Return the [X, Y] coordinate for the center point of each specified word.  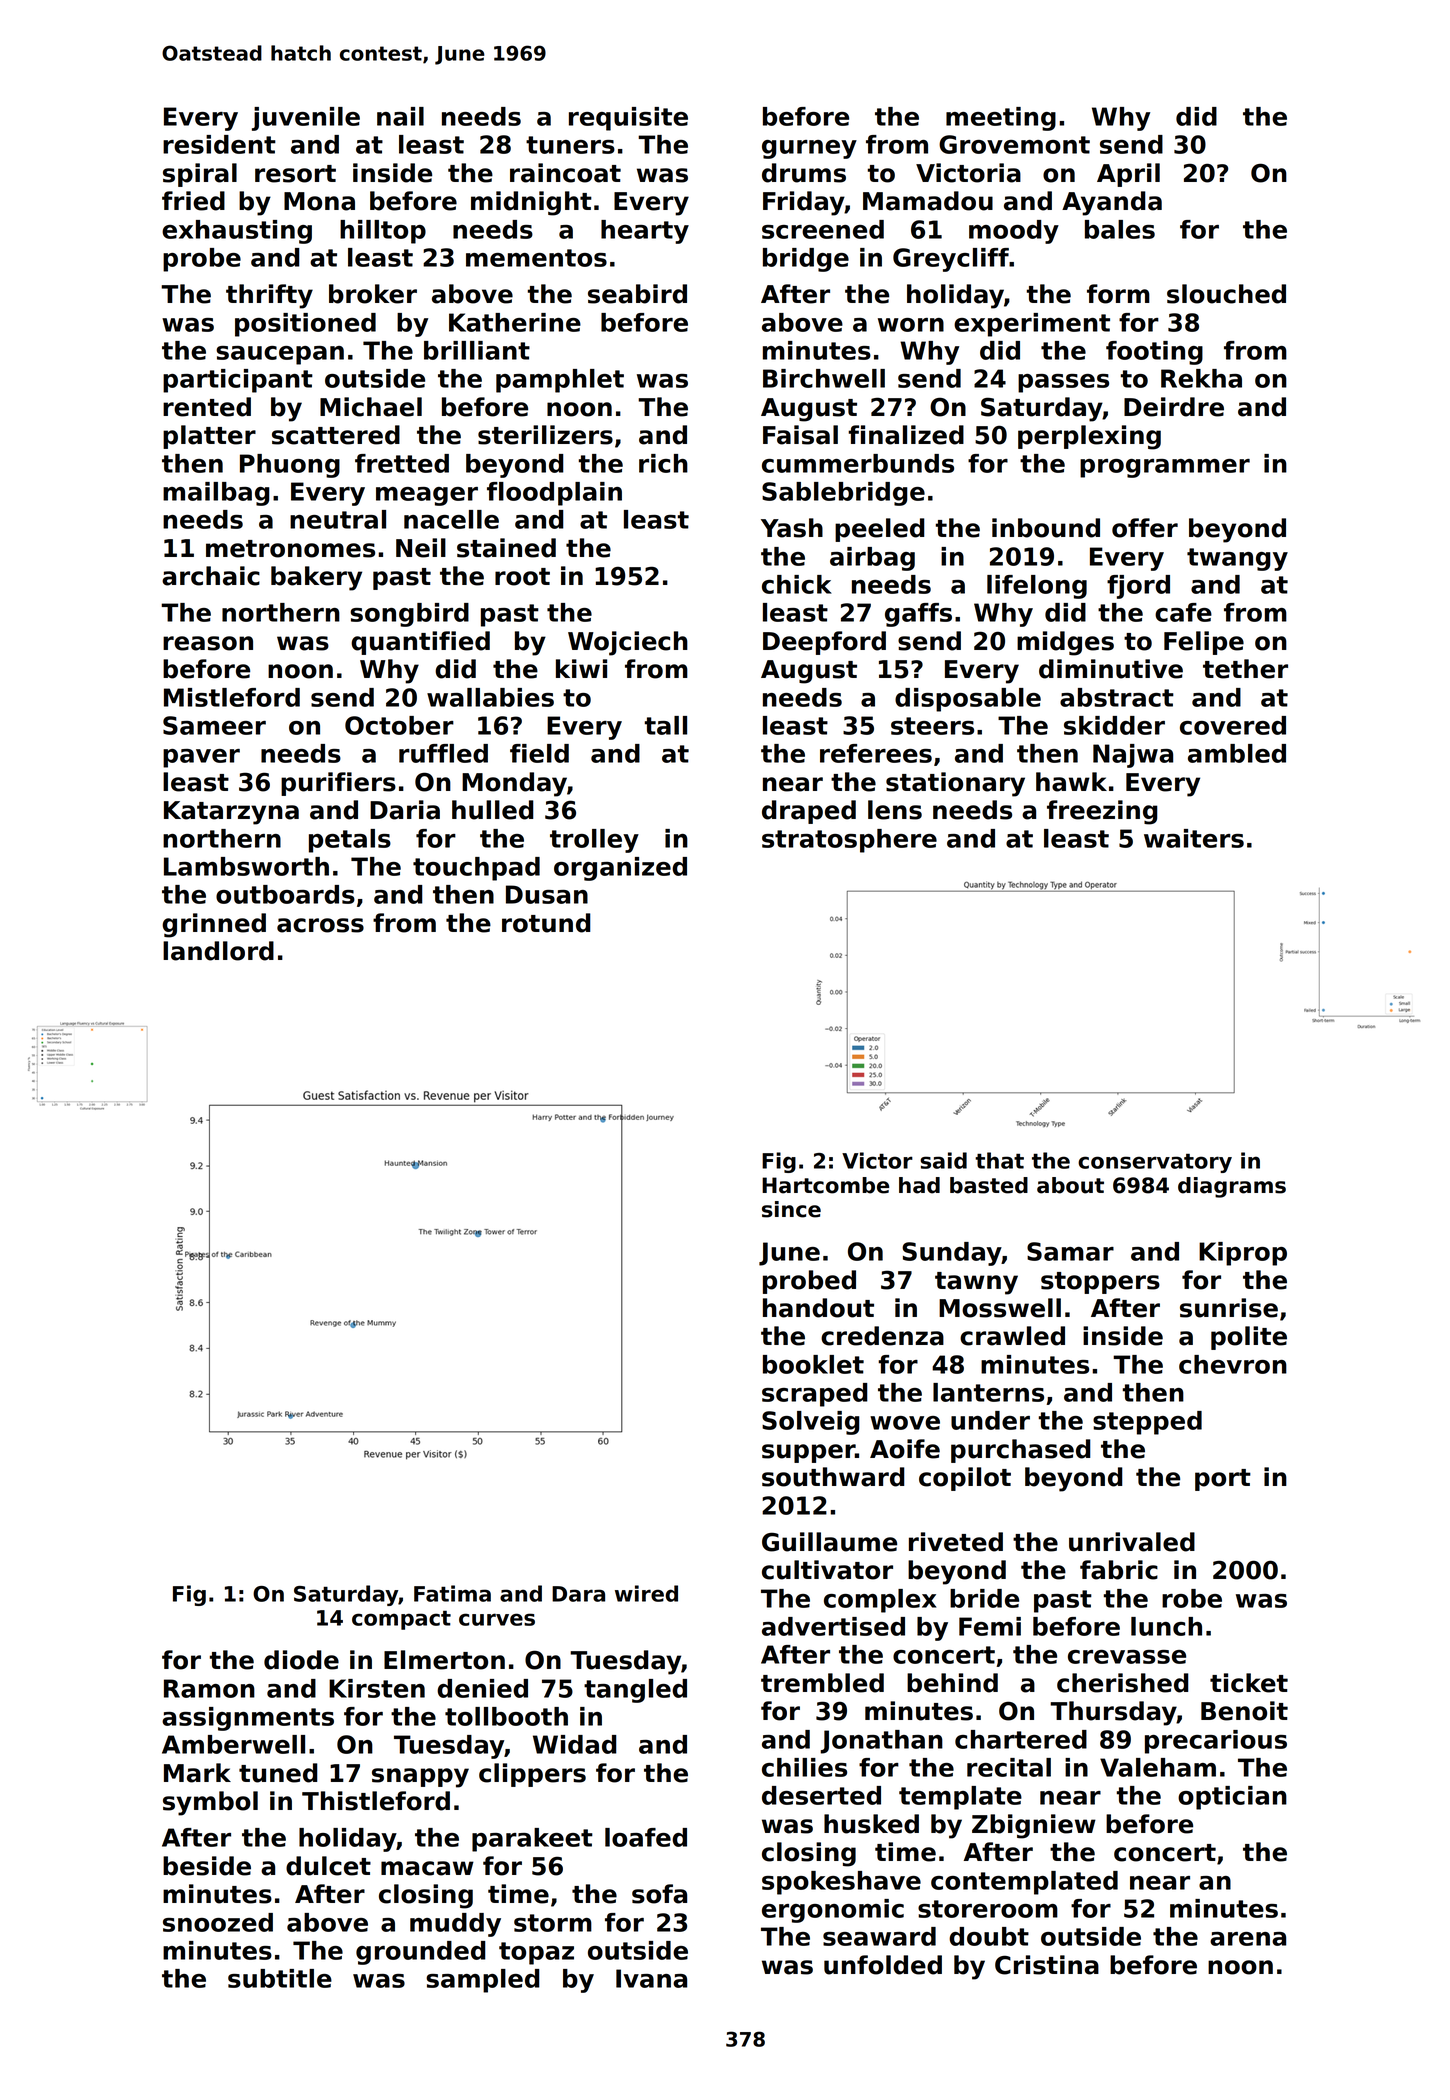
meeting [1001, 119]
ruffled [443, 753]
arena [1248, 1939]
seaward [879, 1936]
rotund [546, 923]
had [919, 1185]
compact [401, 1620]
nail [400, 116]
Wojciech [628, 643]
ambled [1237, 753]
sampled [483, 1981]
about [1070, 1185]
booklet [813, 1364]
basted [989, 1185]
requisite [628, 119]
